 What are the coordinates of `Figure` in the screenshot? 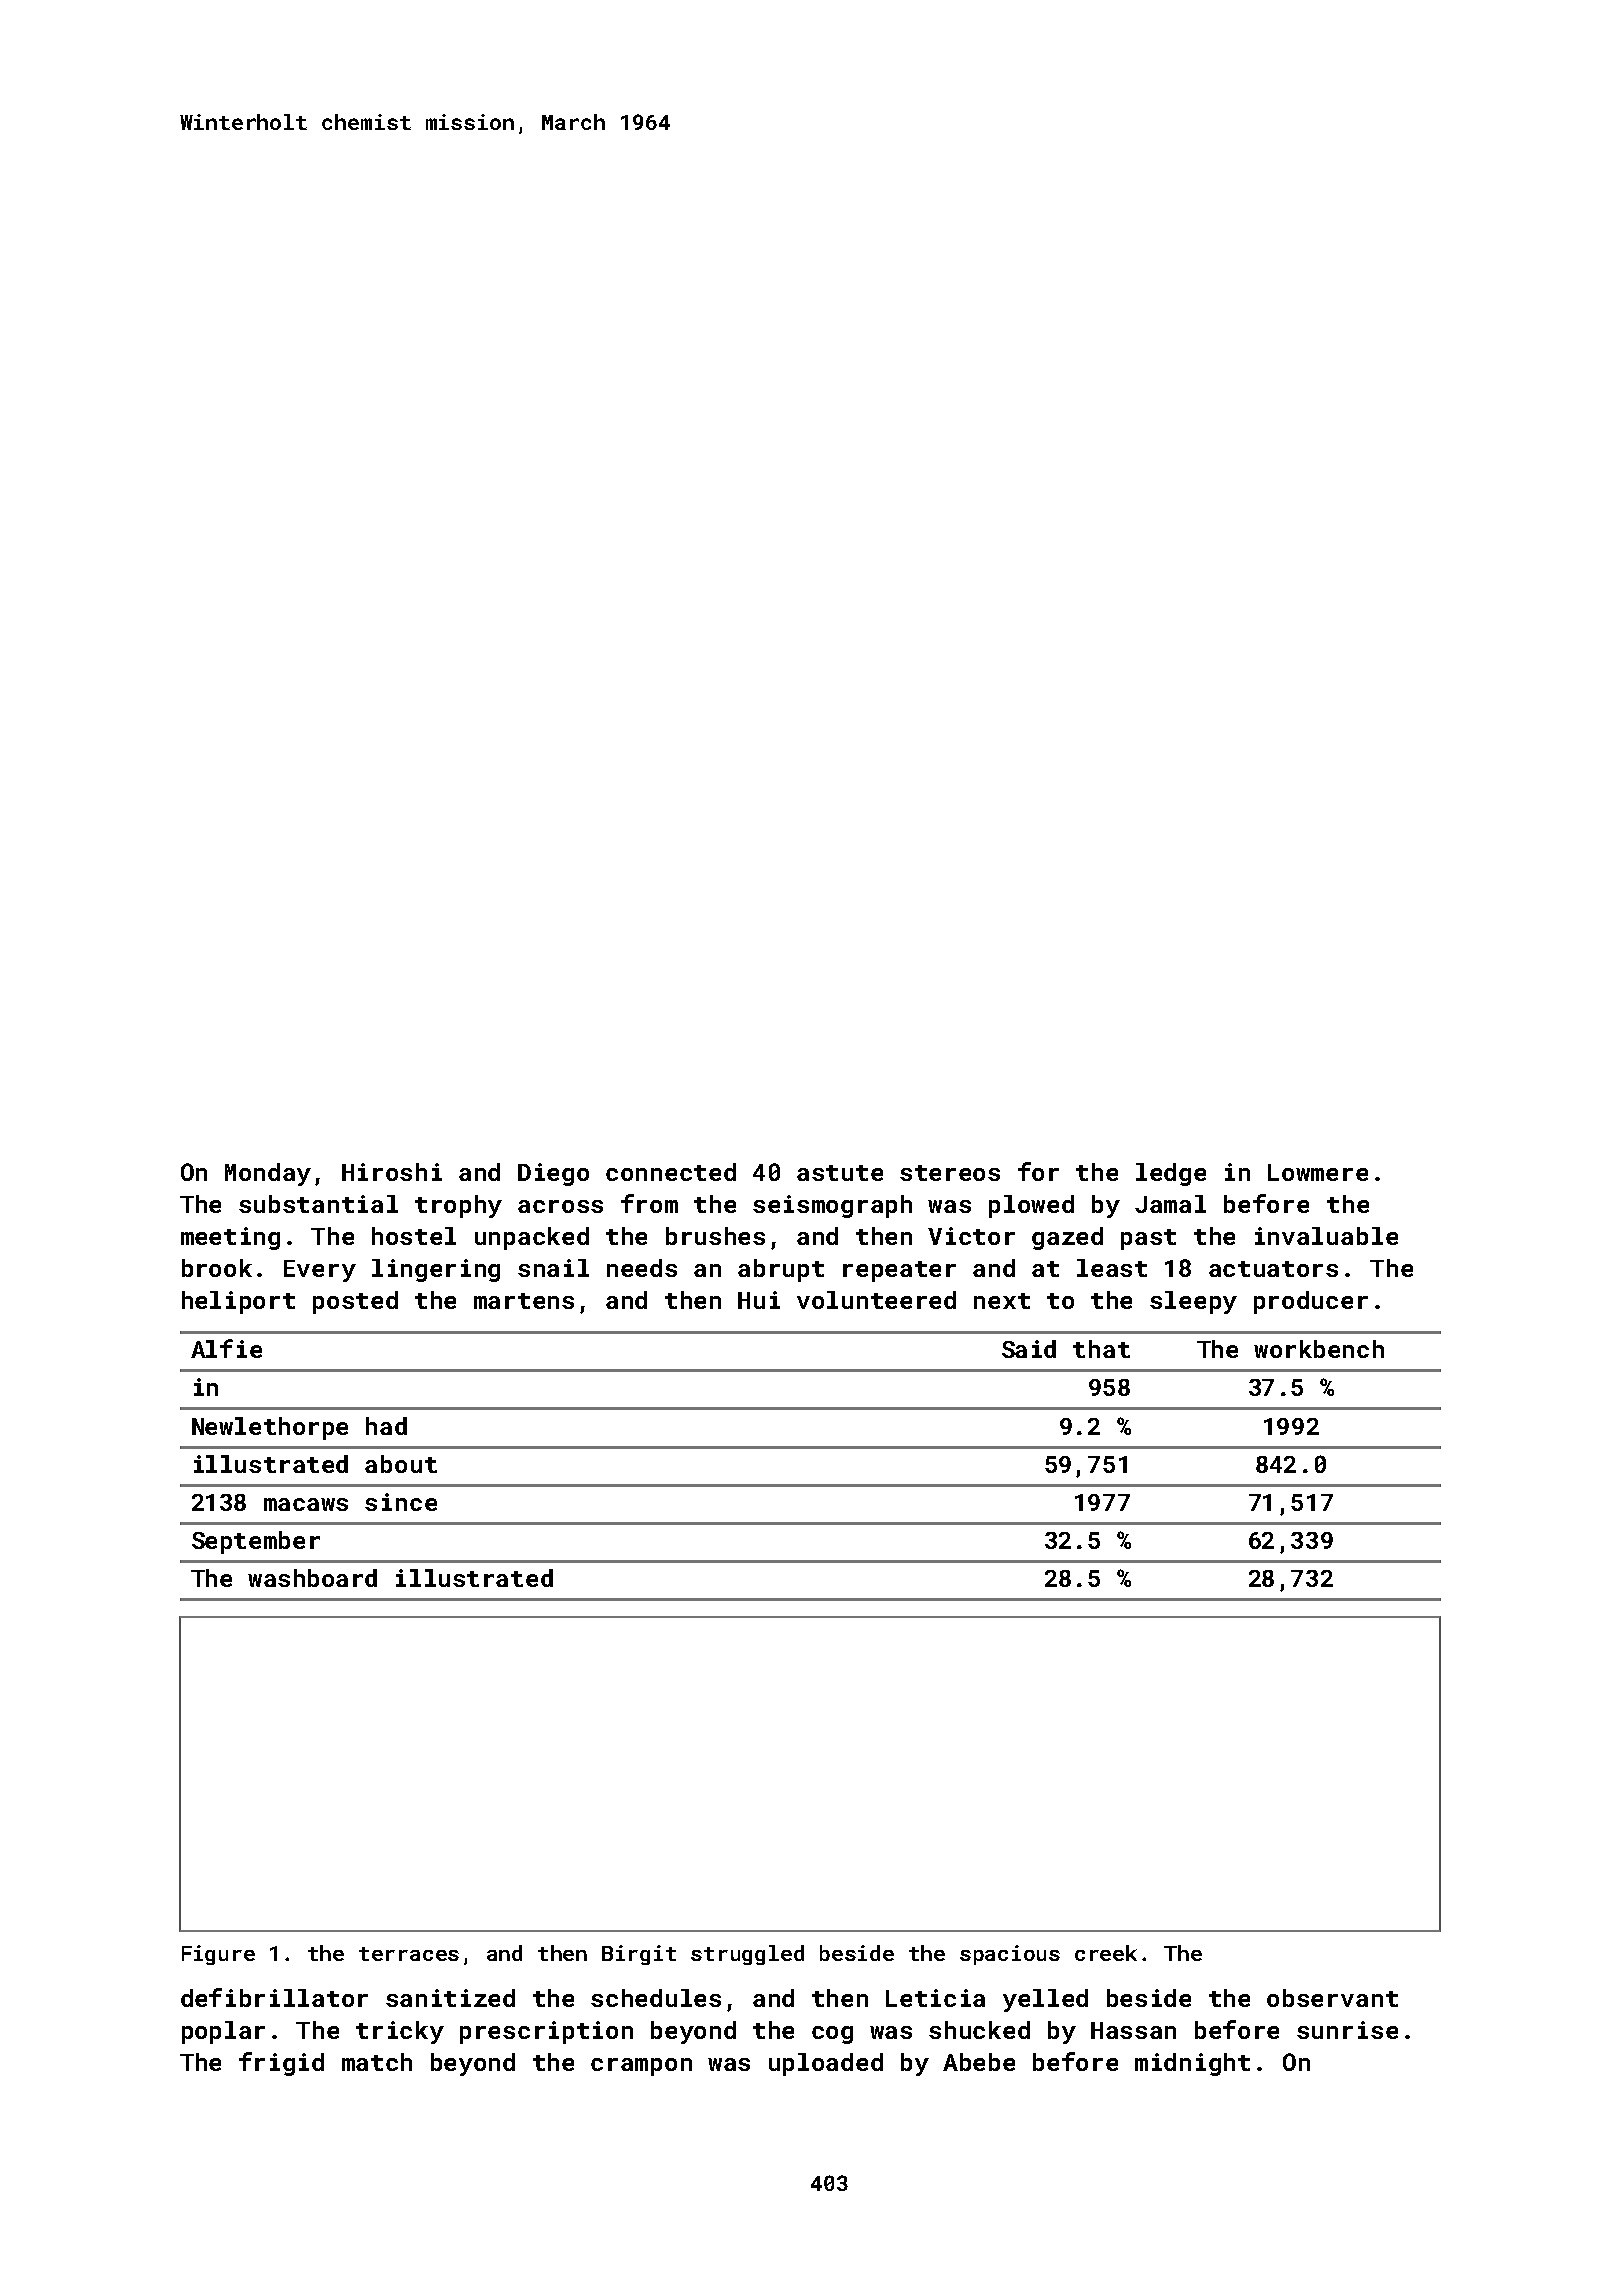 It's located at (218, 1955).
